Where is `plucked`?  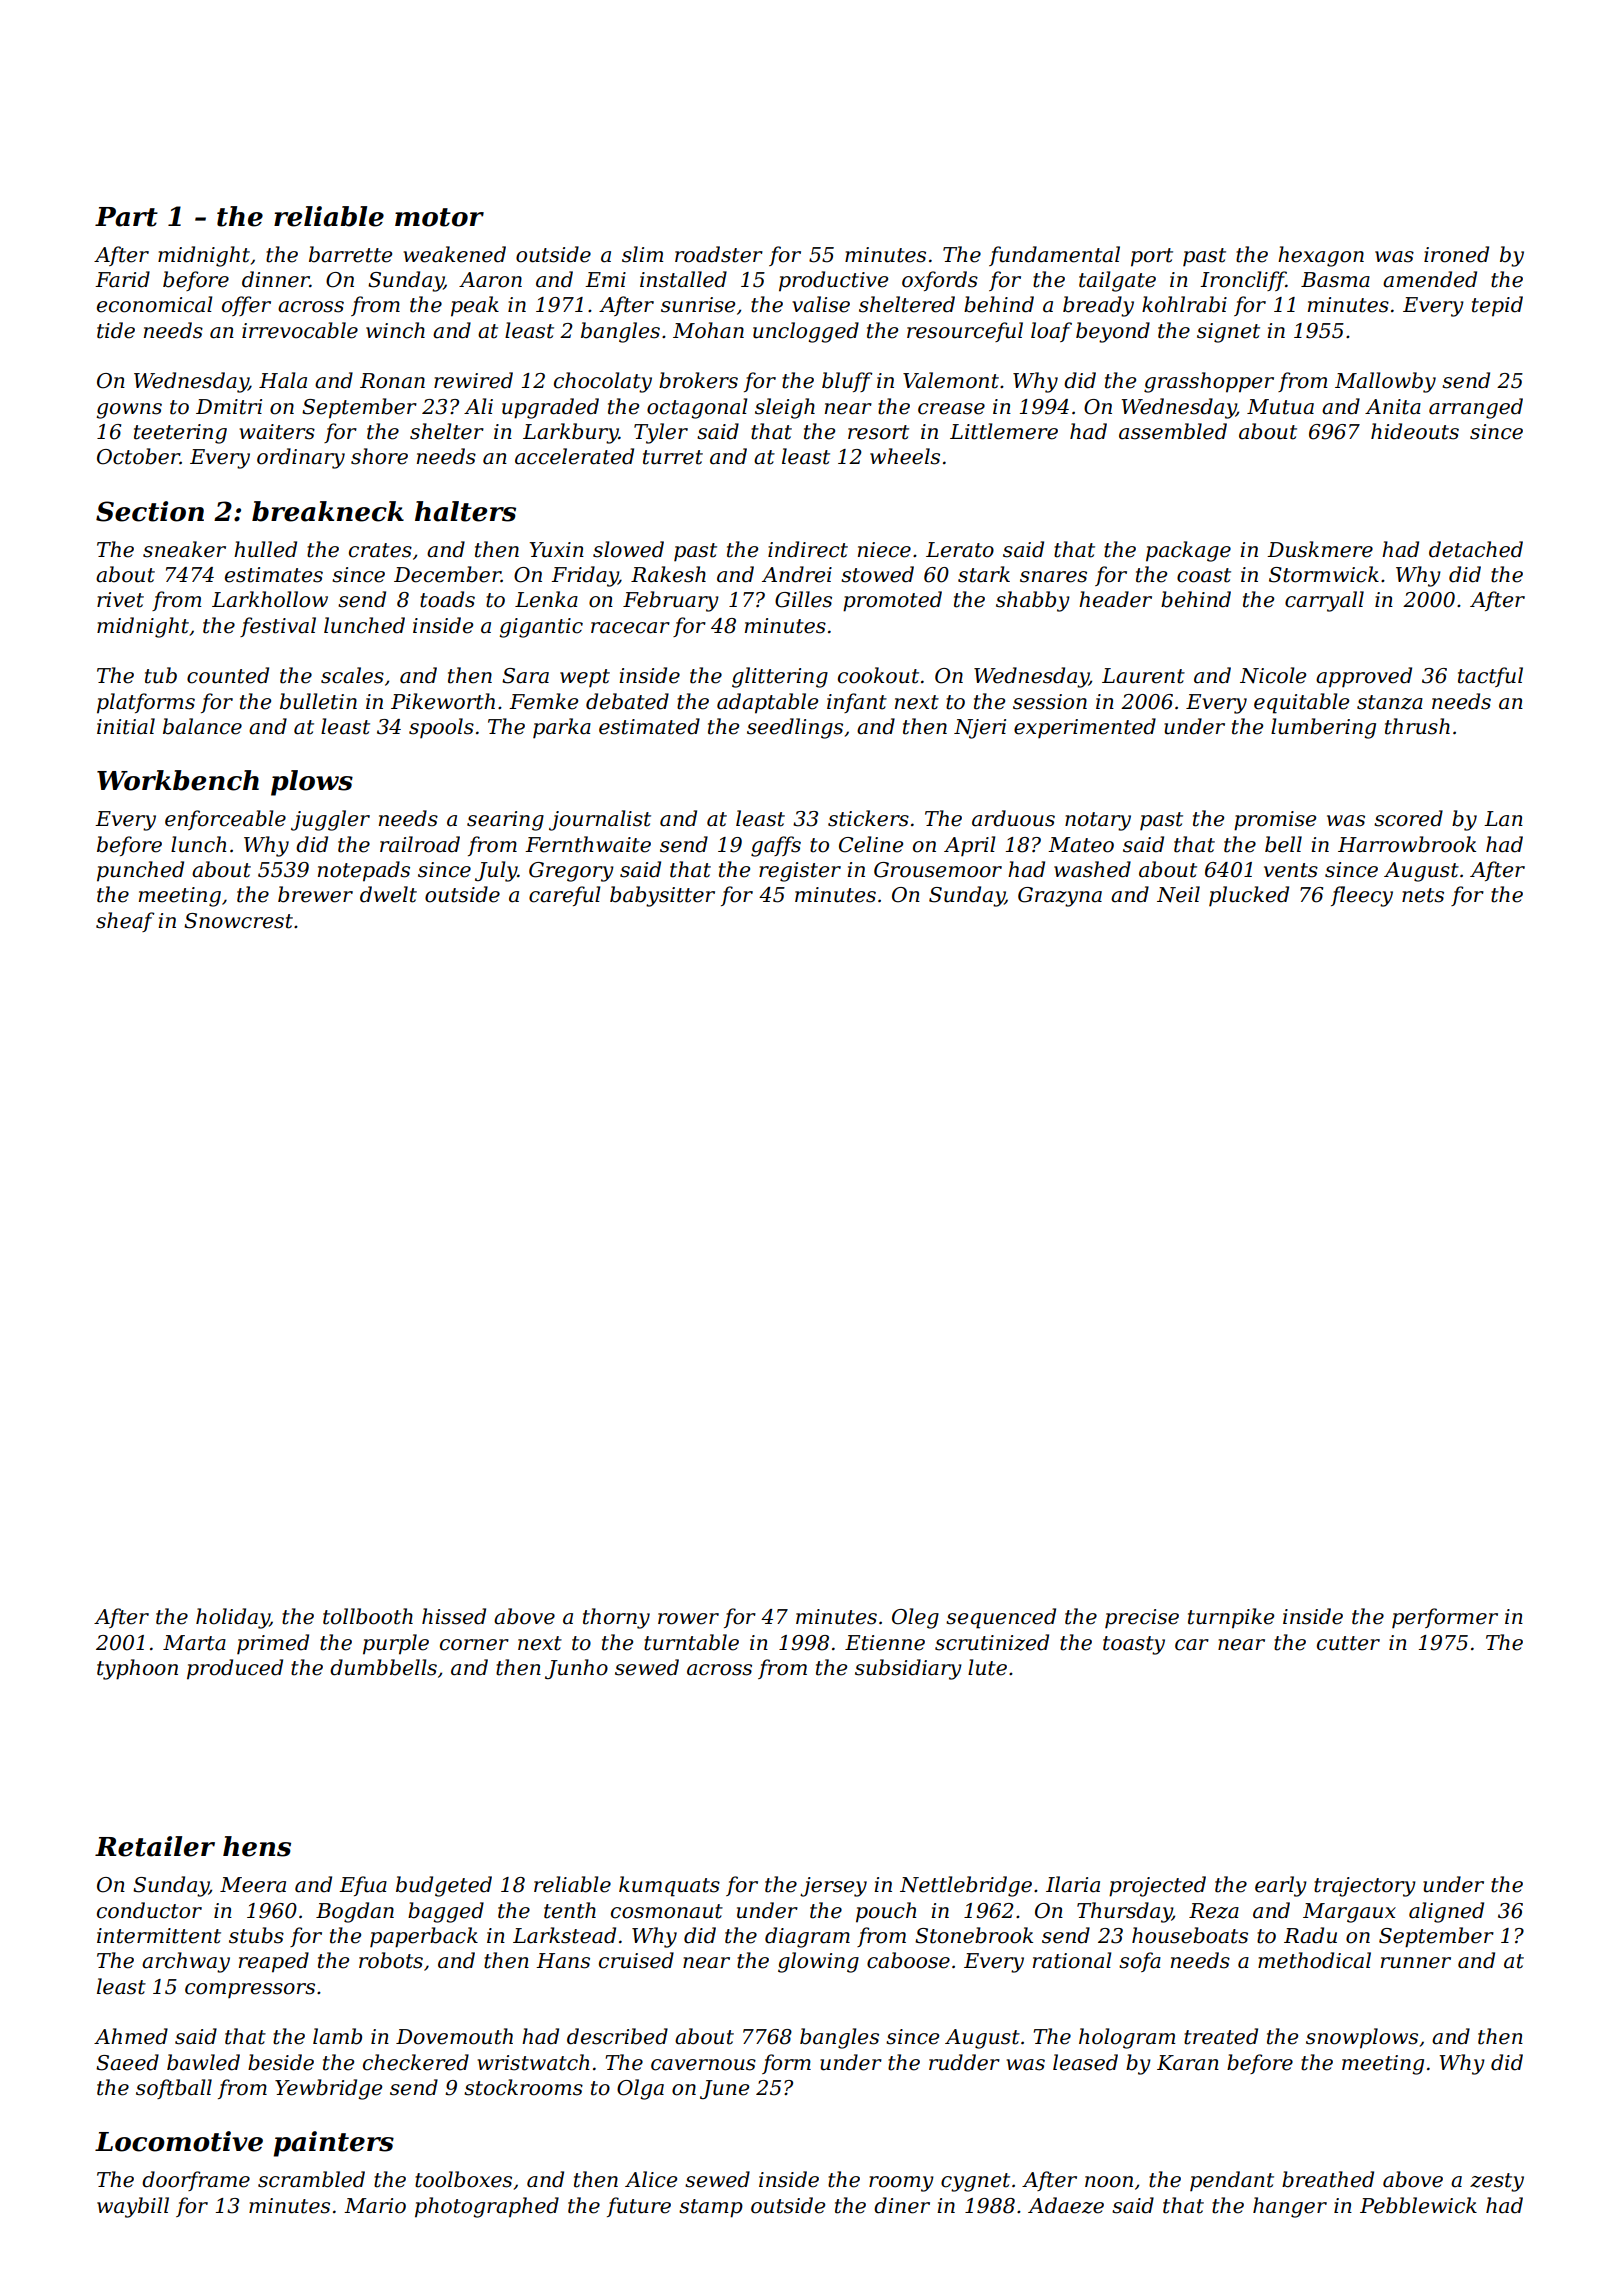 plucked is located at coordinates (1249, 896).
